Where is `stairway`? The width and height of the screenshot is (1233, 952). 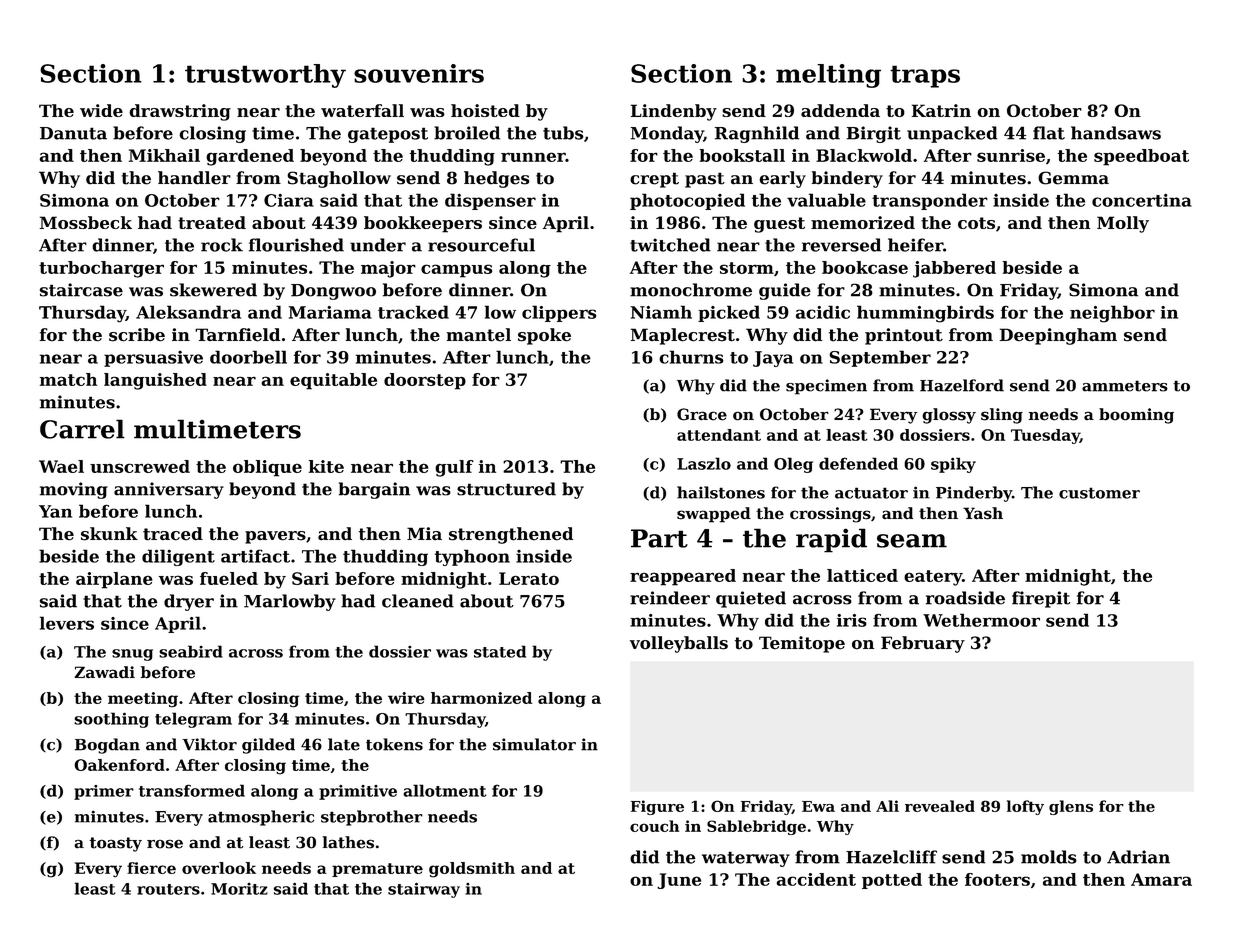 stairway is located at coordinates (424, 890).
